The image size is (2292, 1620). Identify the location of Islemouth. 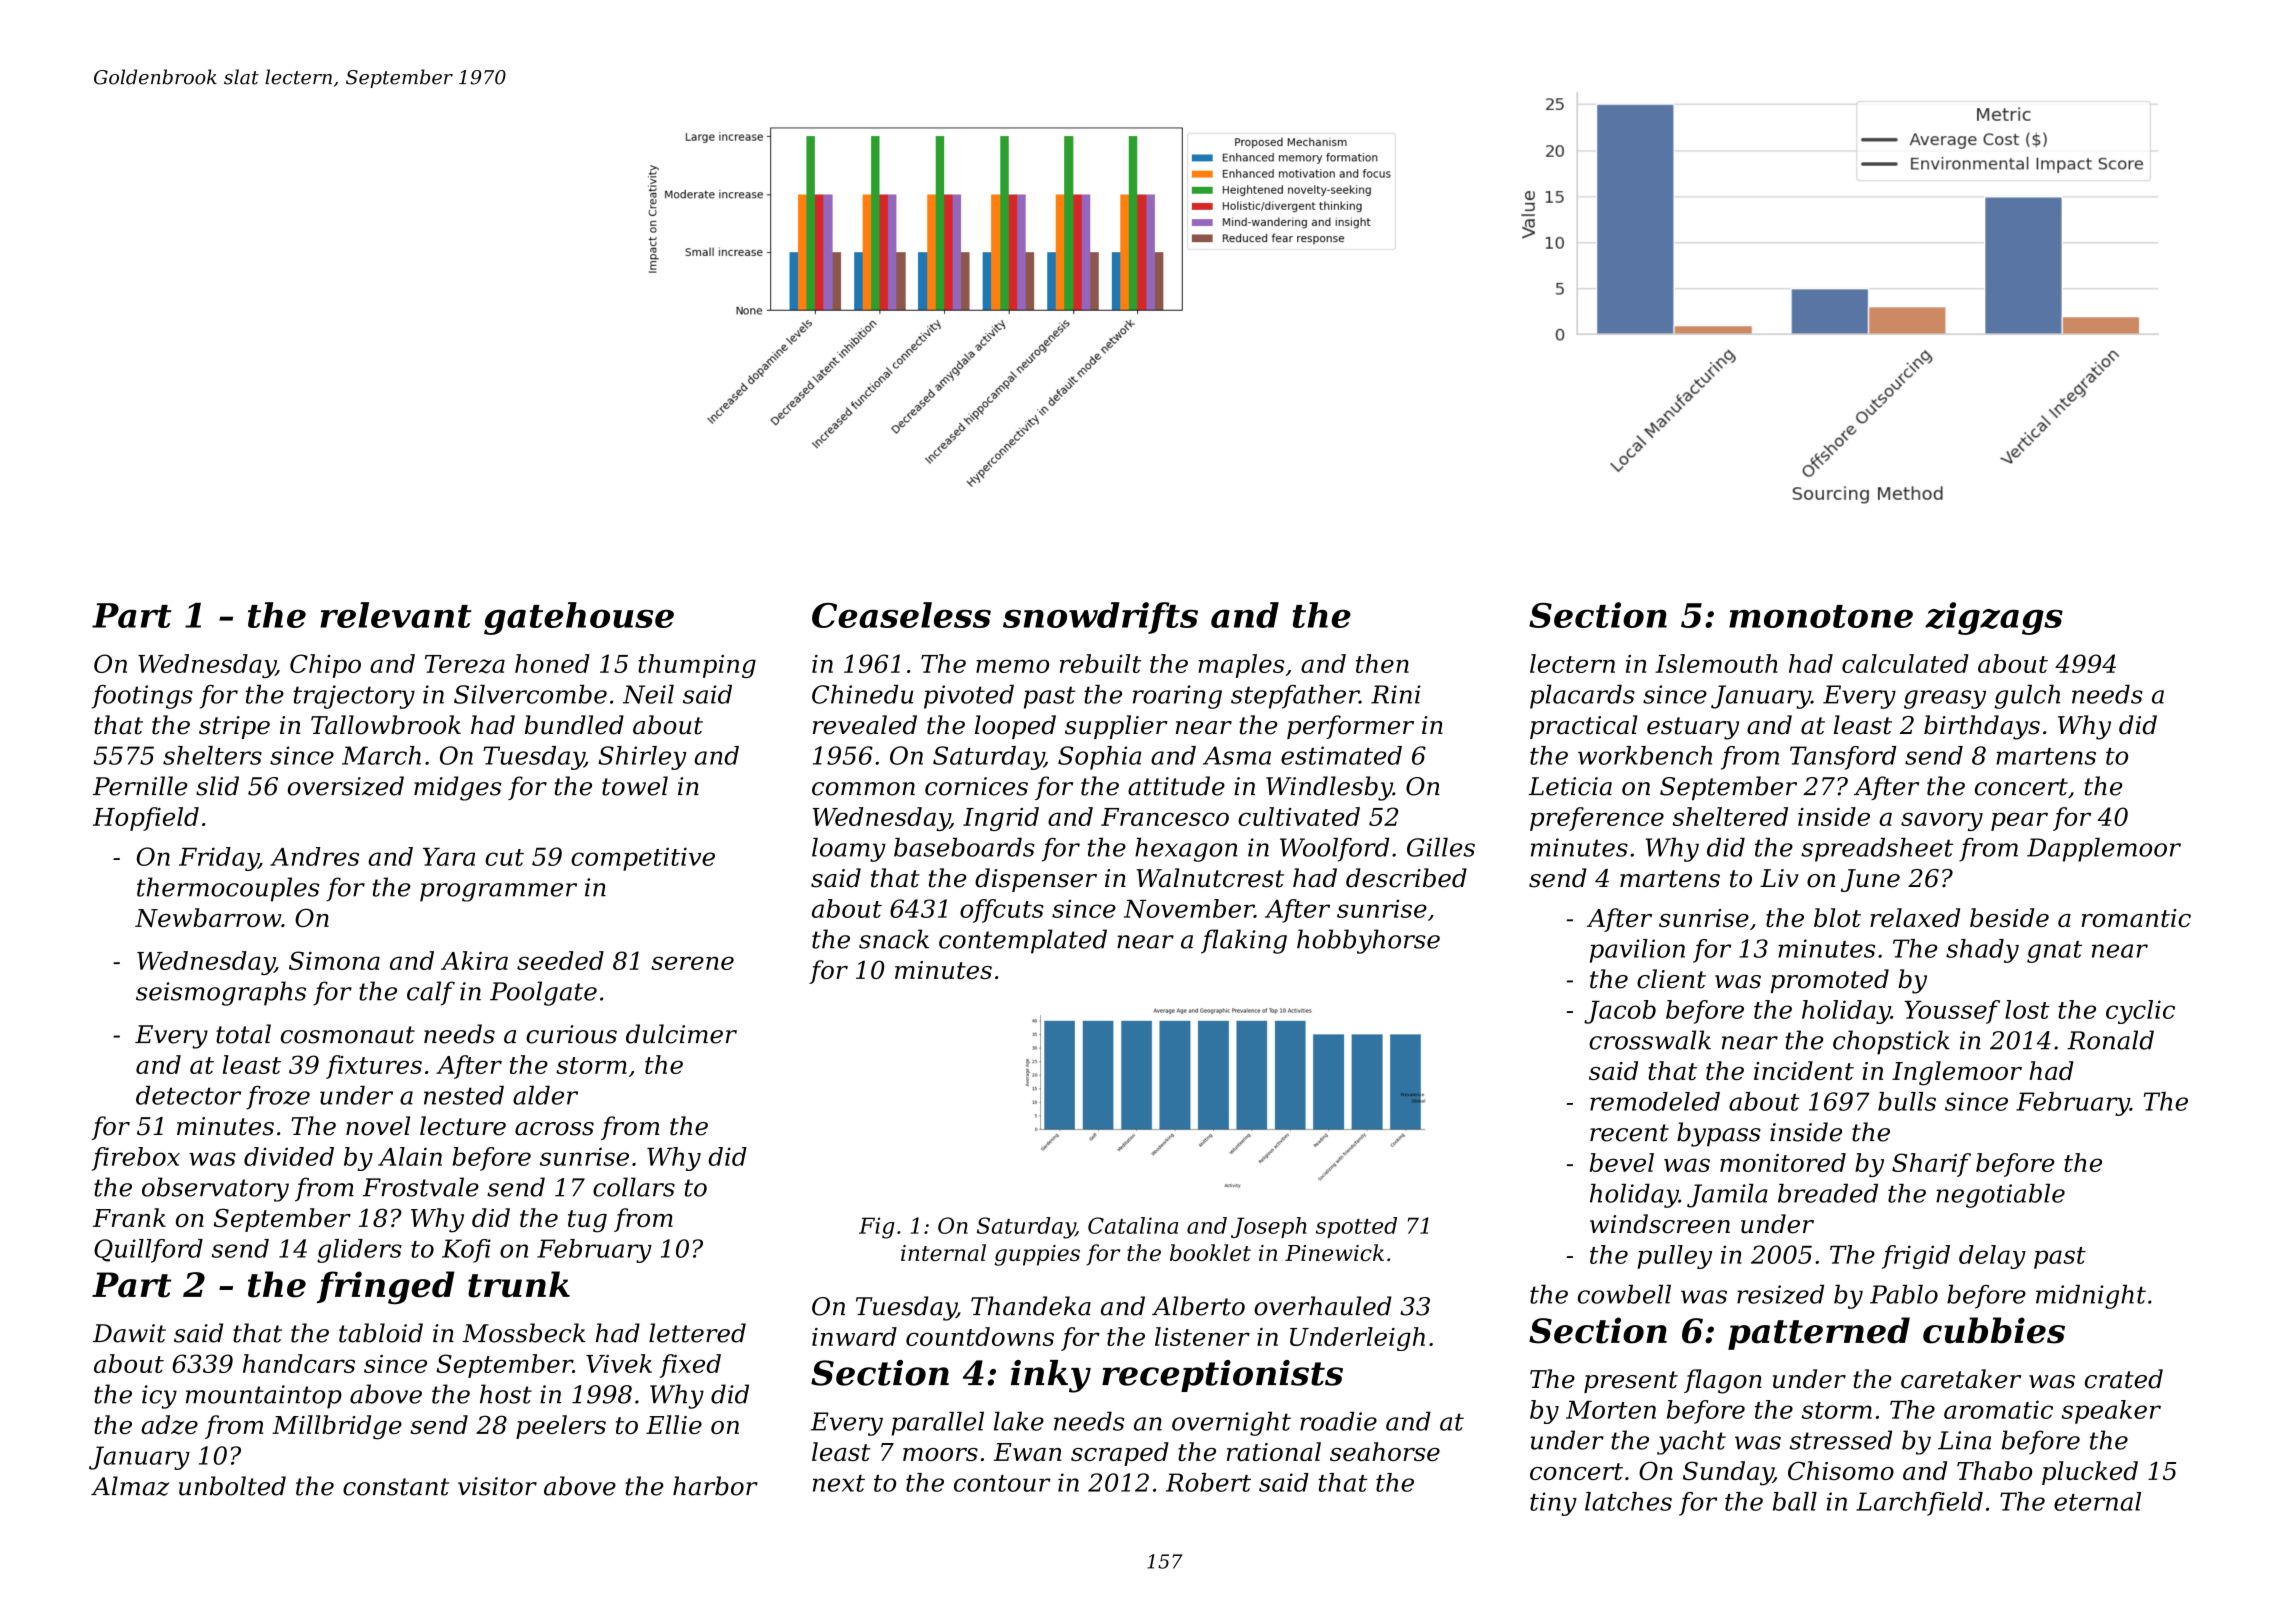
(1716, 663).
